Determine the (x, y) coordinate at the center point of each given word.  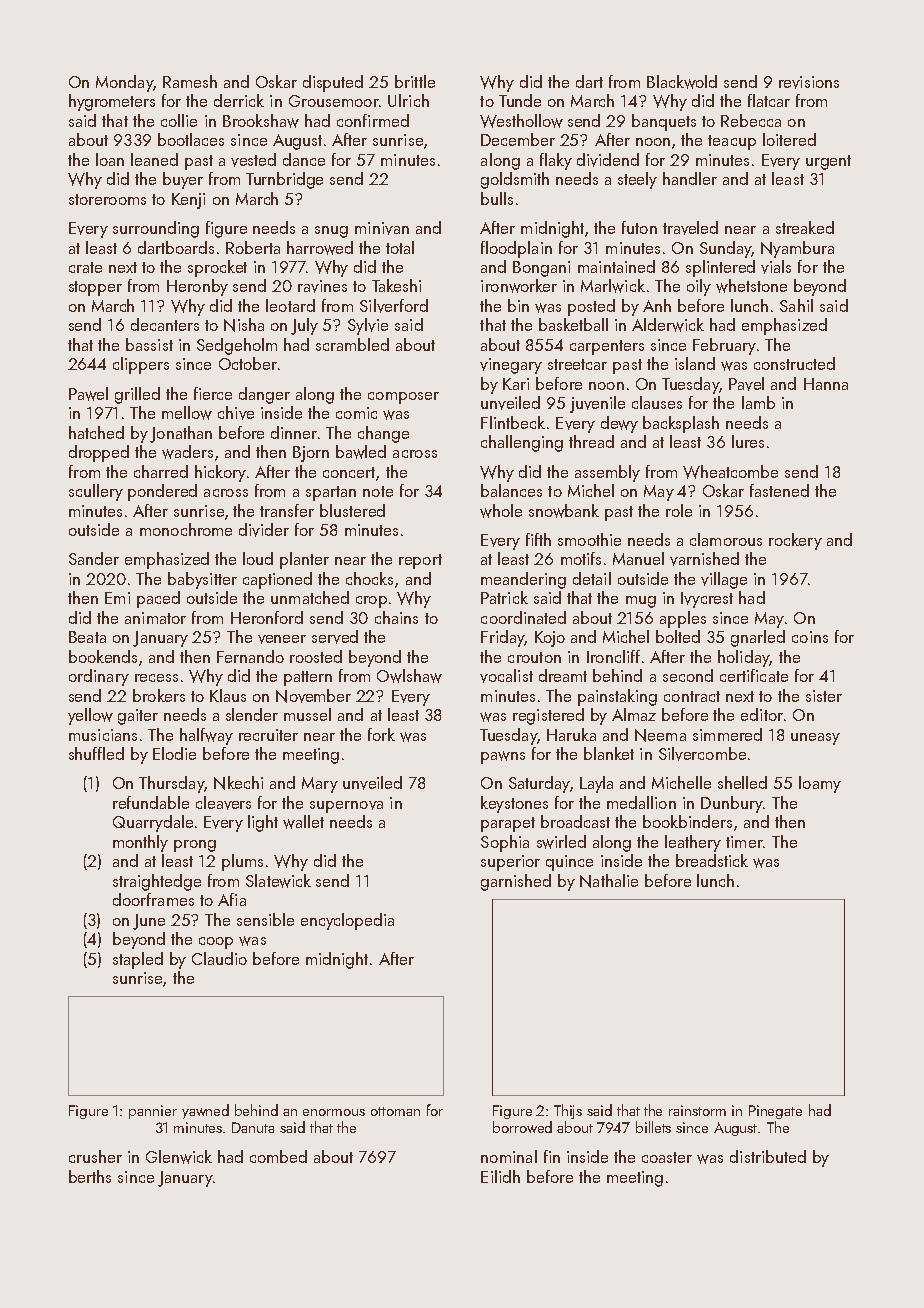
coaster (667, 1157)
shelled (742, 782)
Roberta (253, 247)
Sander (94, 558)
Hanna (826, 384)
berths (90, 1176)
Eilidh (500, 1176)
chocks (369, 578)
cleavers (223, 803)
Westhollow (521, 121)
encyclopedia (347, 921)
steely (637, 180)
